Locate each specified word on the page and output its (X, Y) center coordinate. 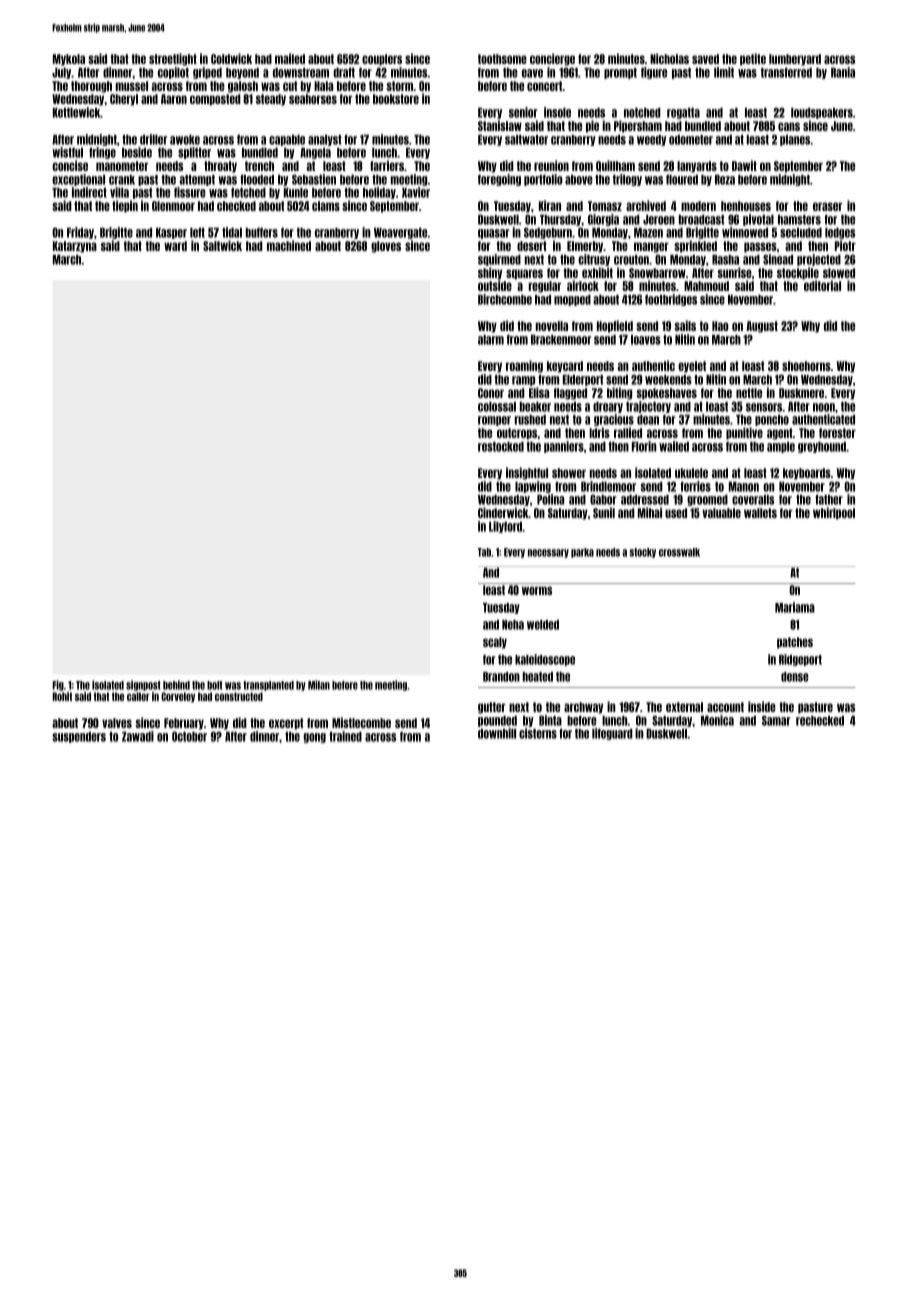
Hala (323, 86)
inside (762, 706)
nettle (749, 393)
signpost (143, 685)
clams (326, 206)
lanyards (697, 167)
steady (271, 100)
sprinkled (695, 246)
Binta (550, 720)
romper (494, 421)
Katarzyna (75, 247)
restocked (501, 447)
